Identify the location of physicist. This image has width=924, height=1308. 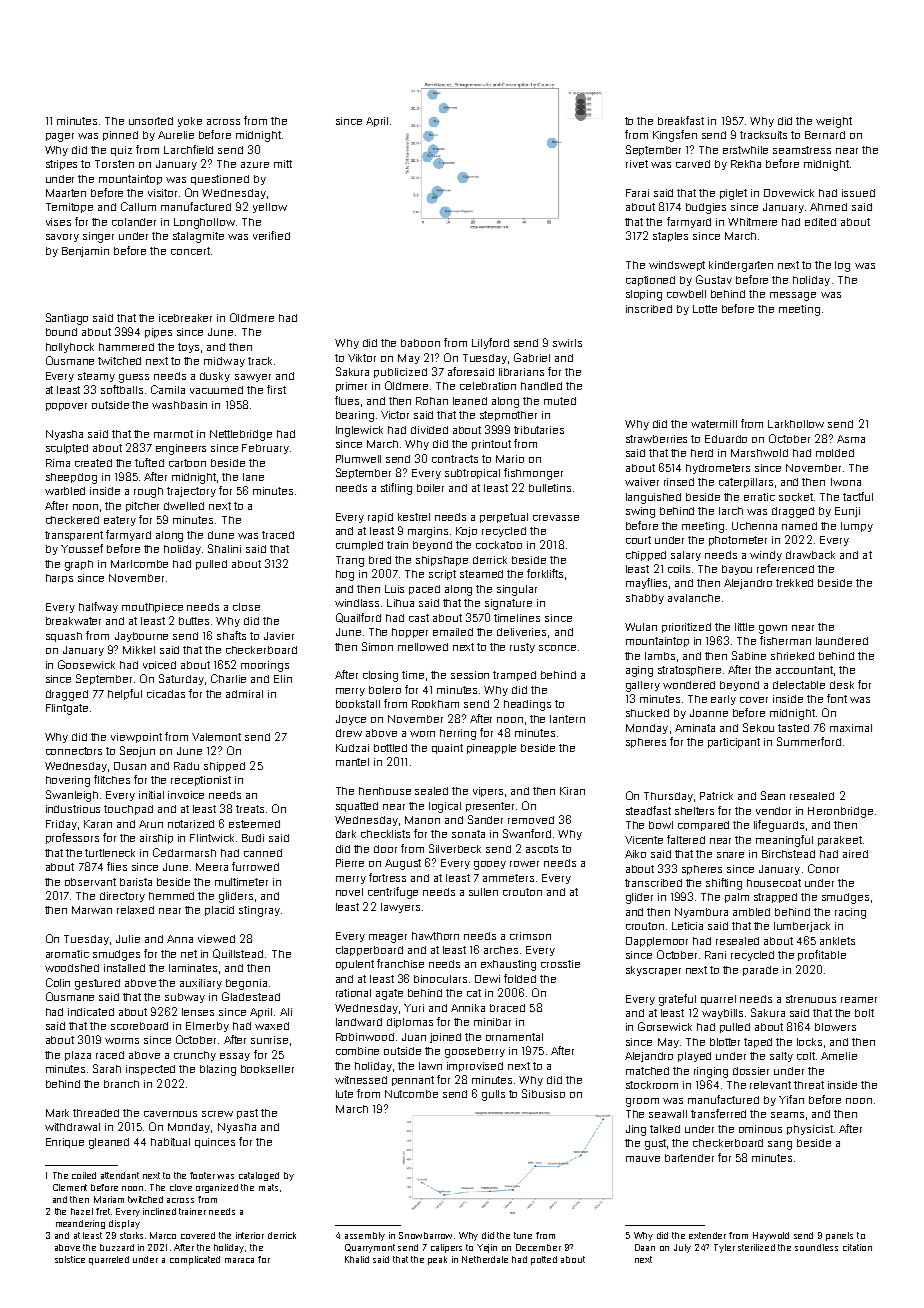
(810, 1130).
